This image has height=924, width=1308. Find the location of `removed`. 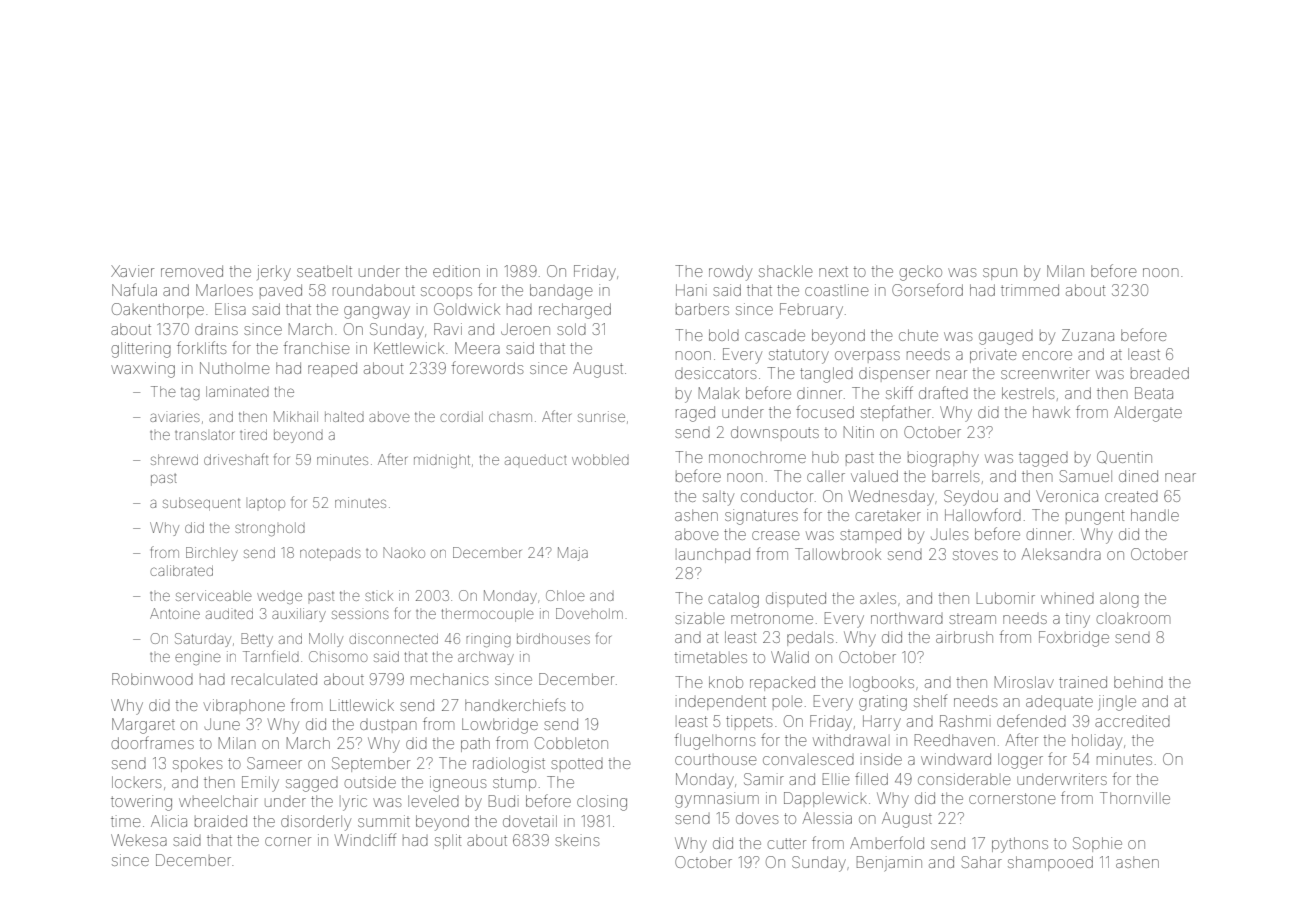

removed is located at coordinates (192, 271).
